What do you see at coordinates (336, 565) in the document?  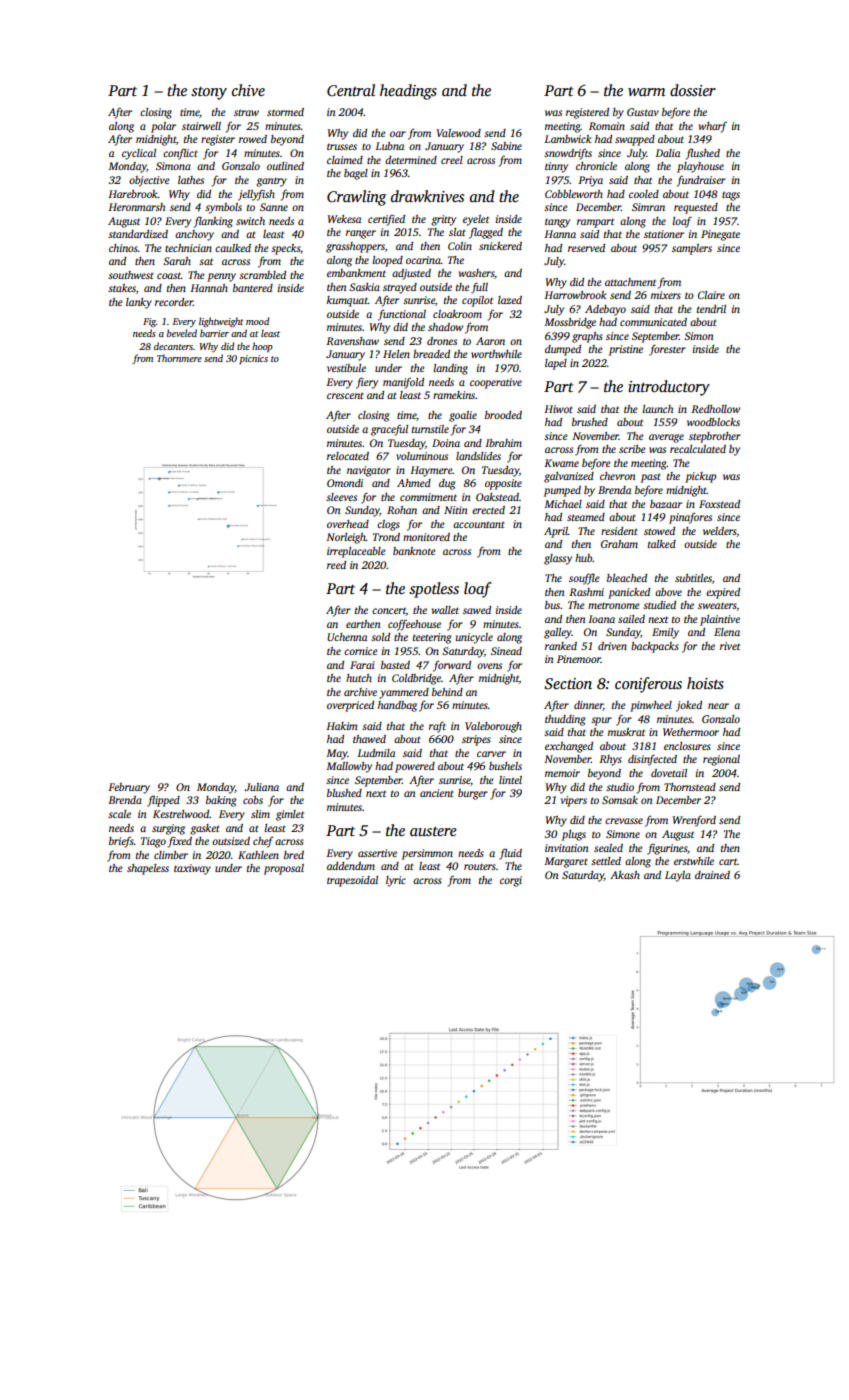 I see `reed` at bounding box center [336, 565].
